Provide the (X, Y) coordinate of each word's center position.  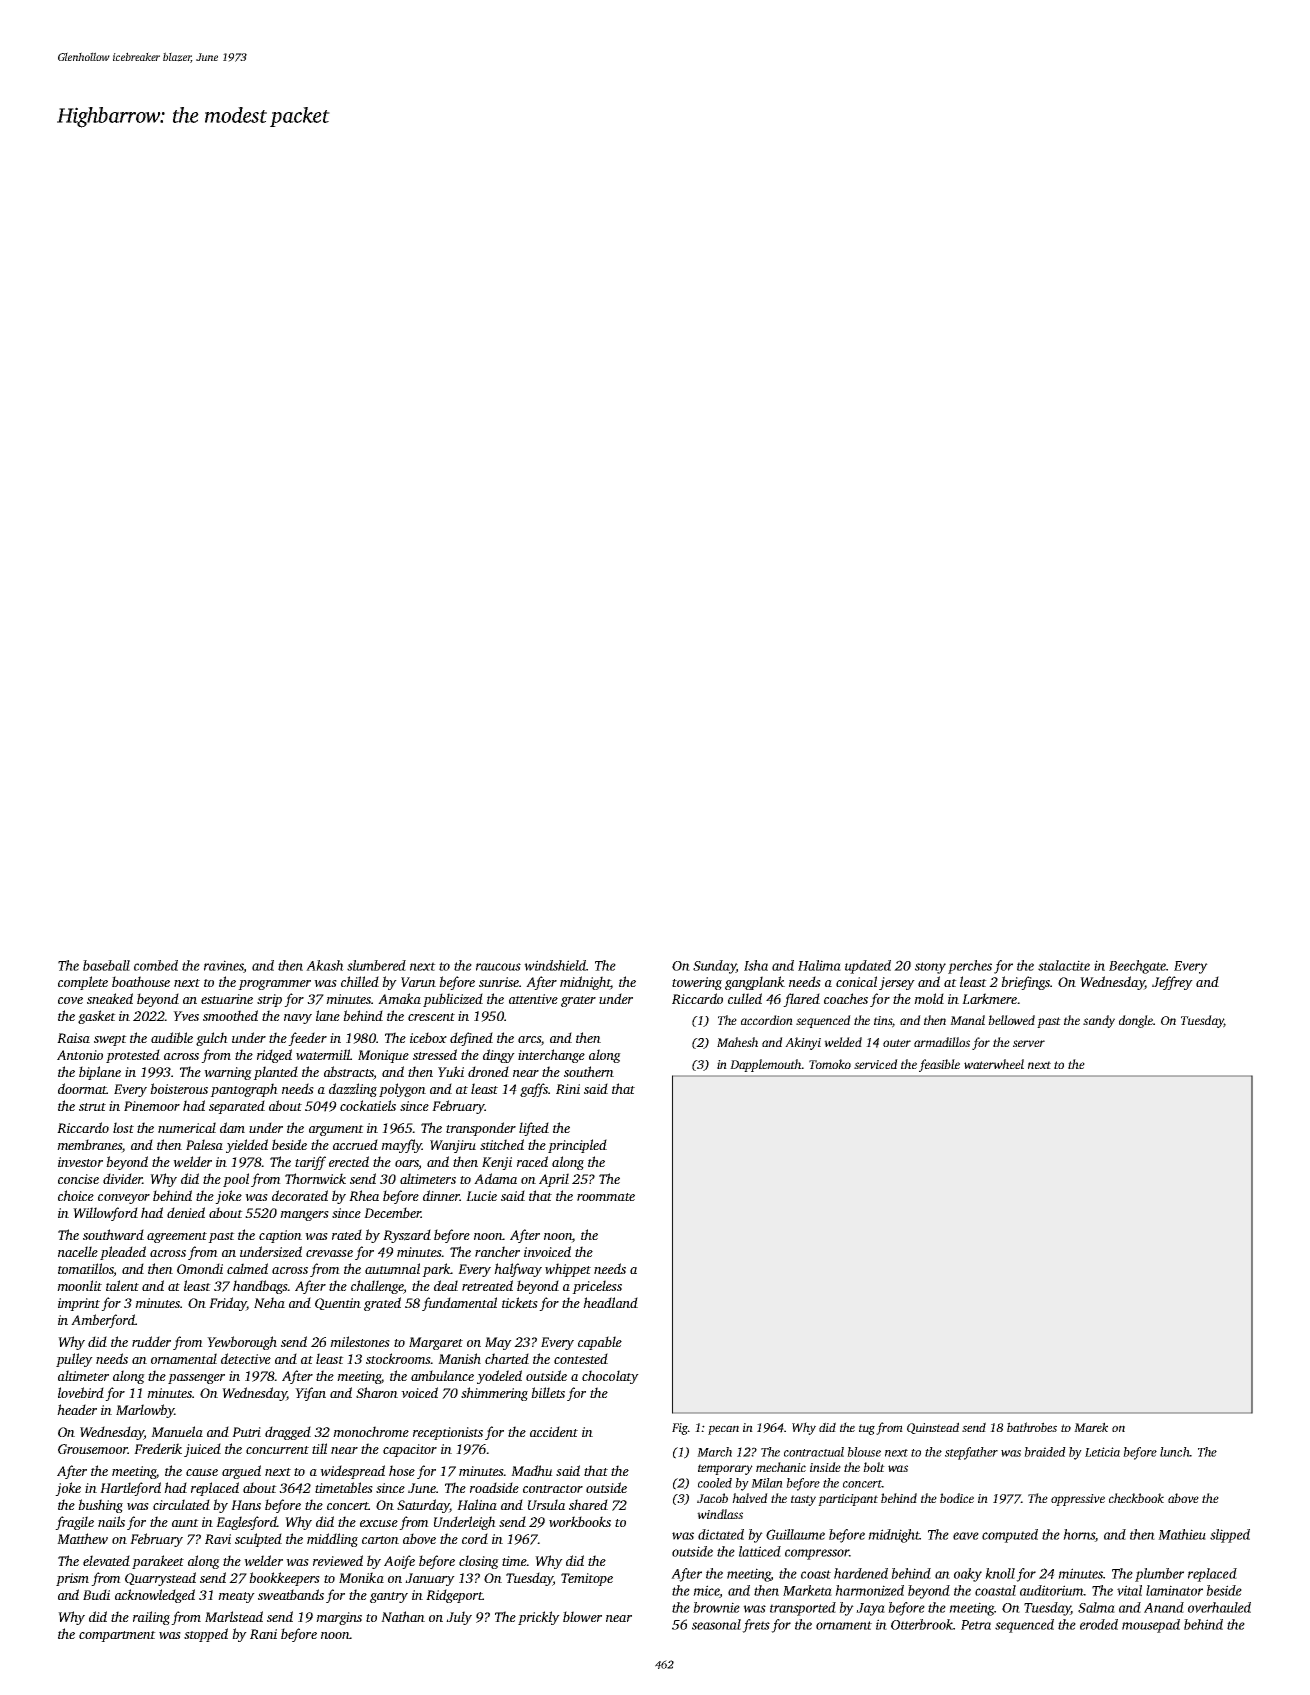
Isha (756, 965)
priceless (597, 1287)
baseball (106, 965)
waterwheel (994, 1064)
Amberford (103, 1321)
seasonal (716, 1624)
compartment (117, 1636)
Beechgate (1137, 967)
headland (610, 1302)
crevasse (329, 1253)
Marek (1091, 1427)
